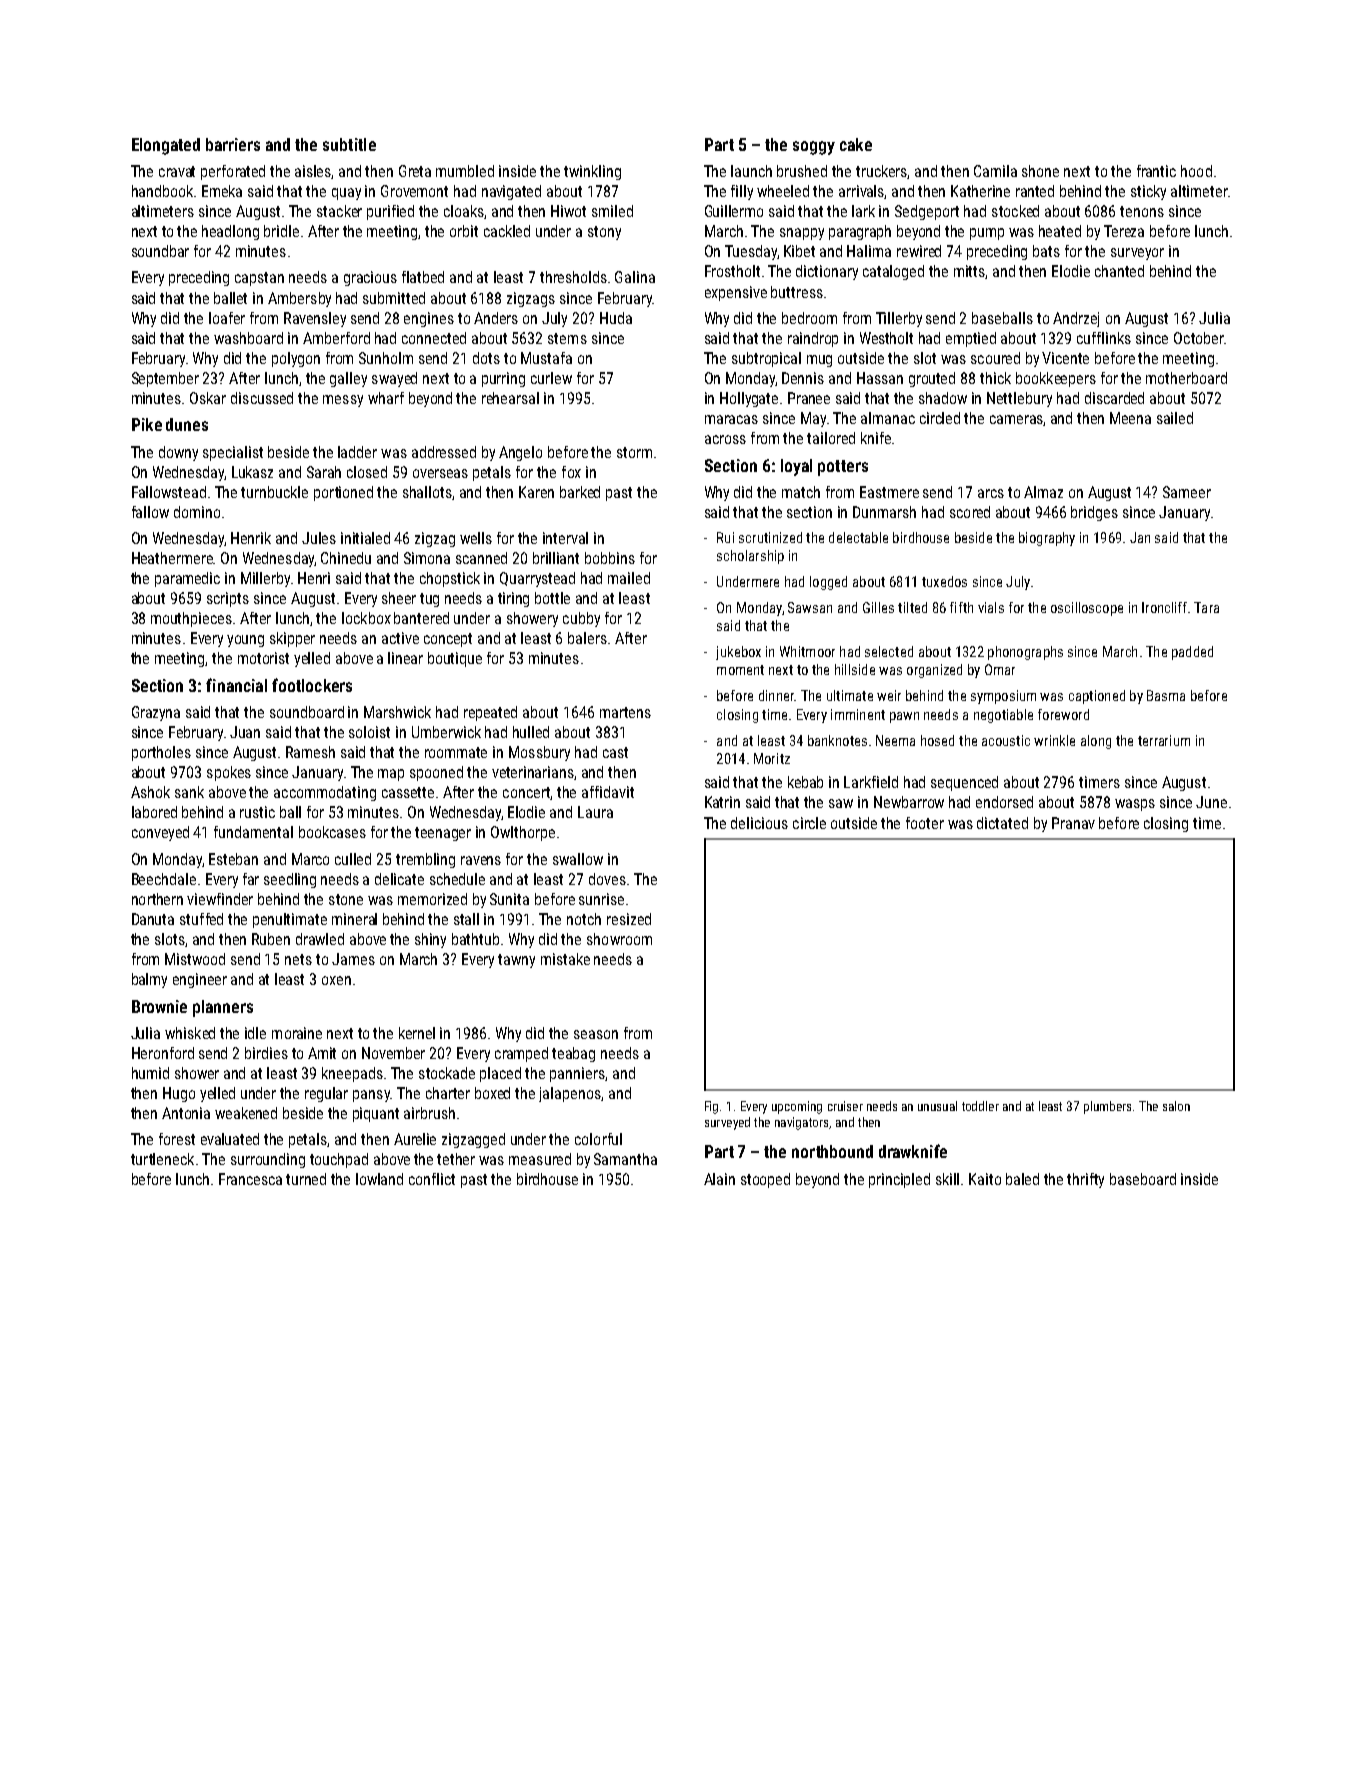  Describe the element at coordinates (587, 638) in the image. I see `balers` at that location.
